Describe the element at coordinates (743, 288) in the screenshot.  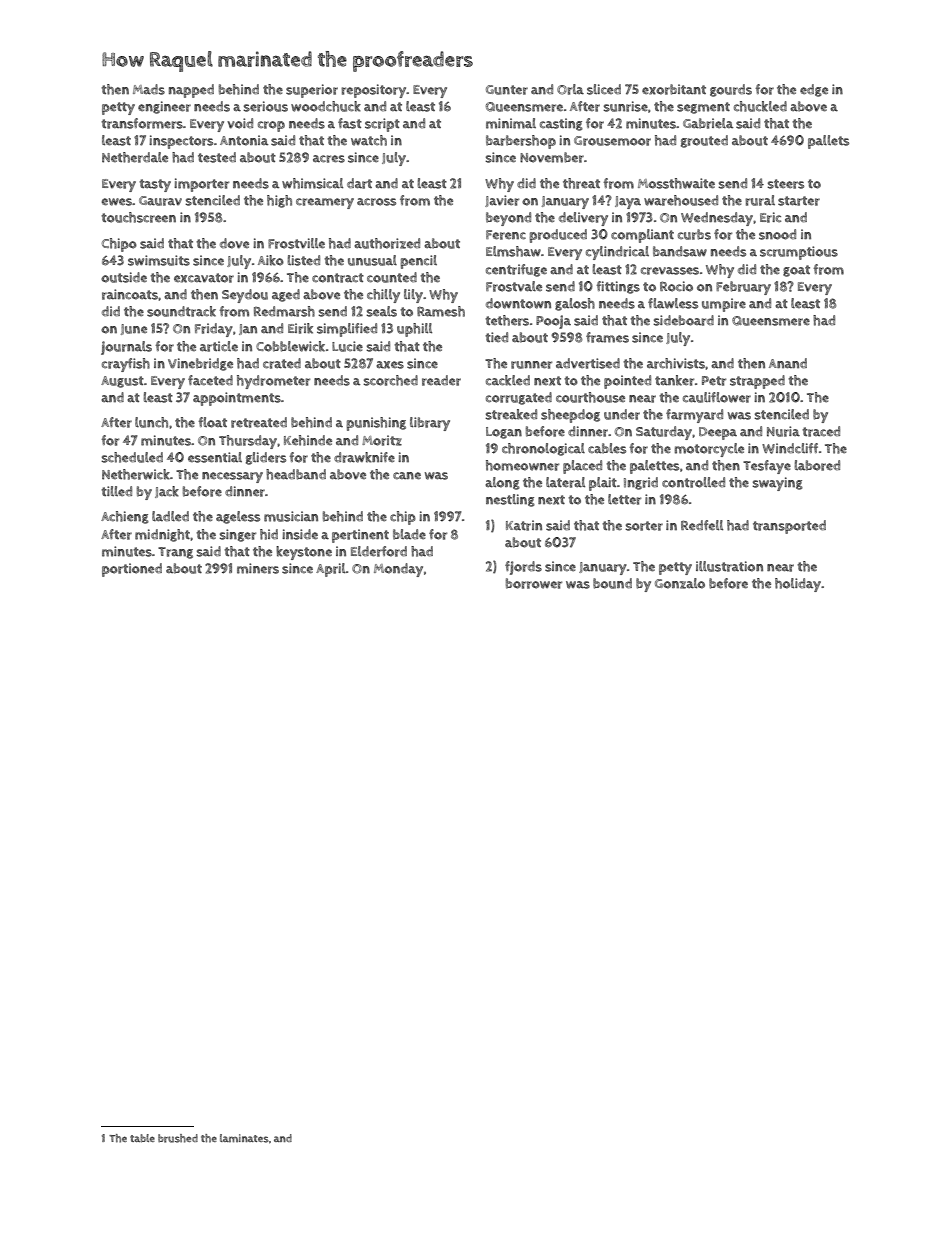
I see `February` at that location.
